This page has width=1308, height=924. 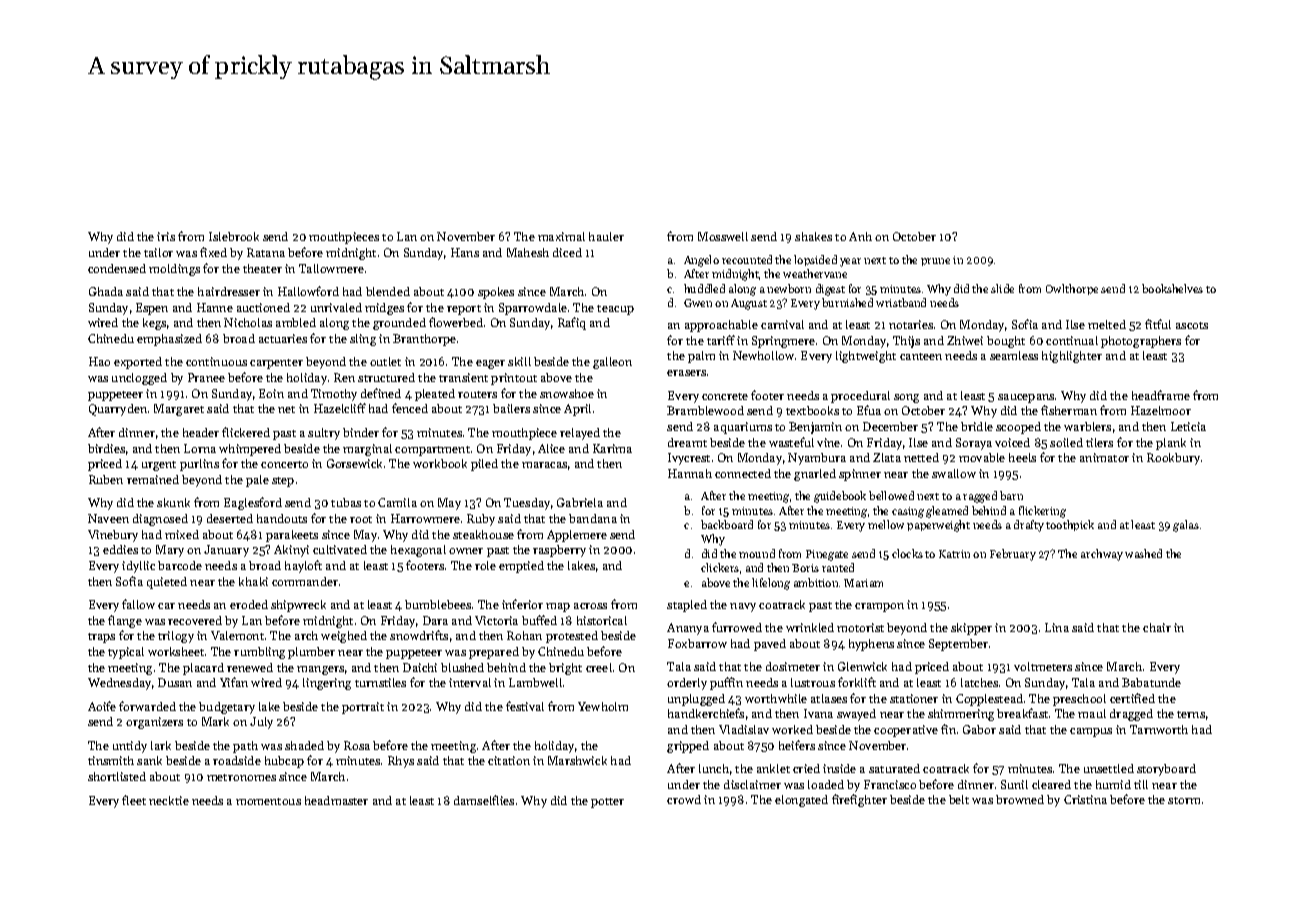 I want to click on chair, so click(x=1157, y=627).
